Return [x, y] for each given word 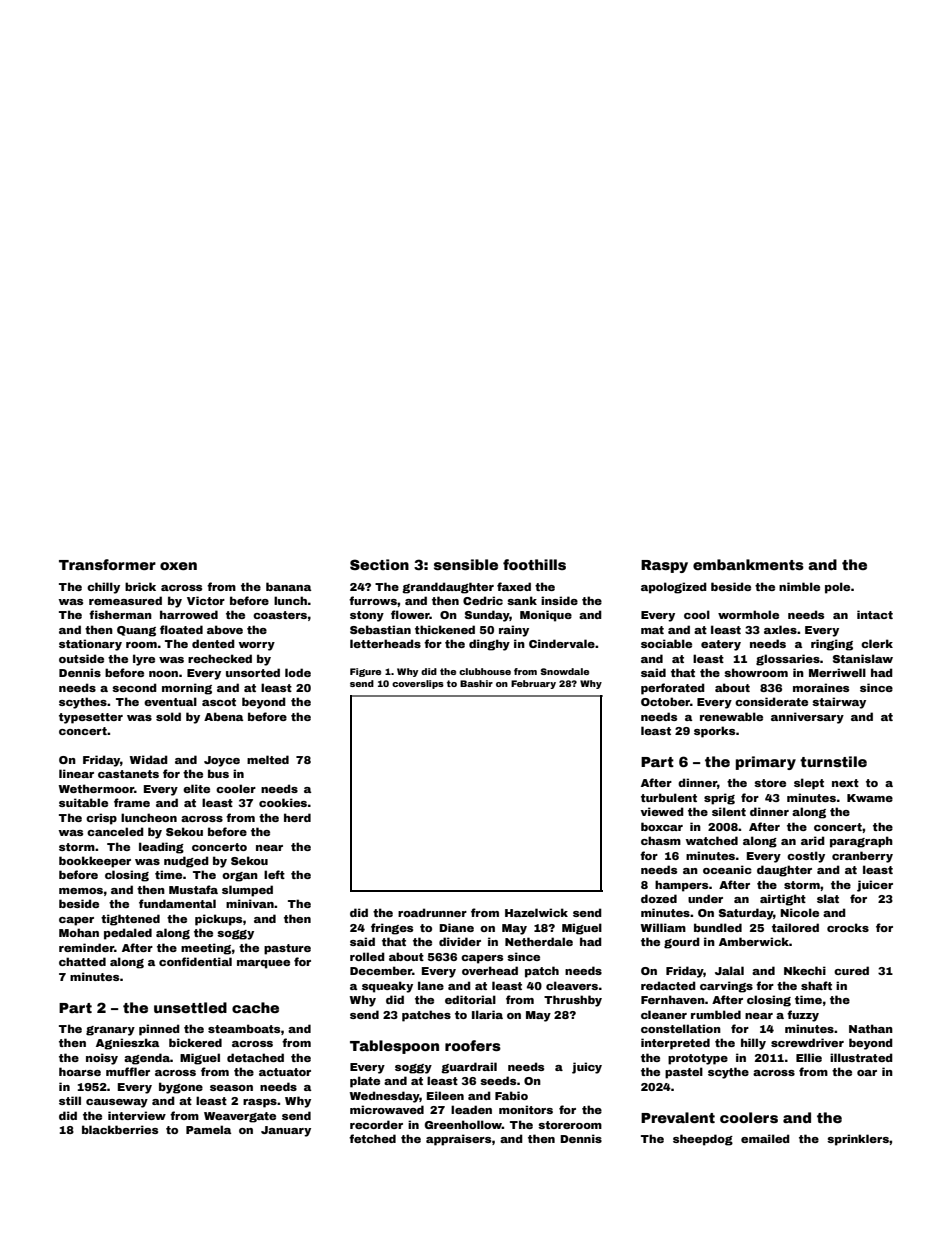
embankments [748, 564]
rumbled [716, 1014]
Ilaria [487, 1014]
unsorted [253, 672]
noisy [102, 1059]
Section [379, 564]
